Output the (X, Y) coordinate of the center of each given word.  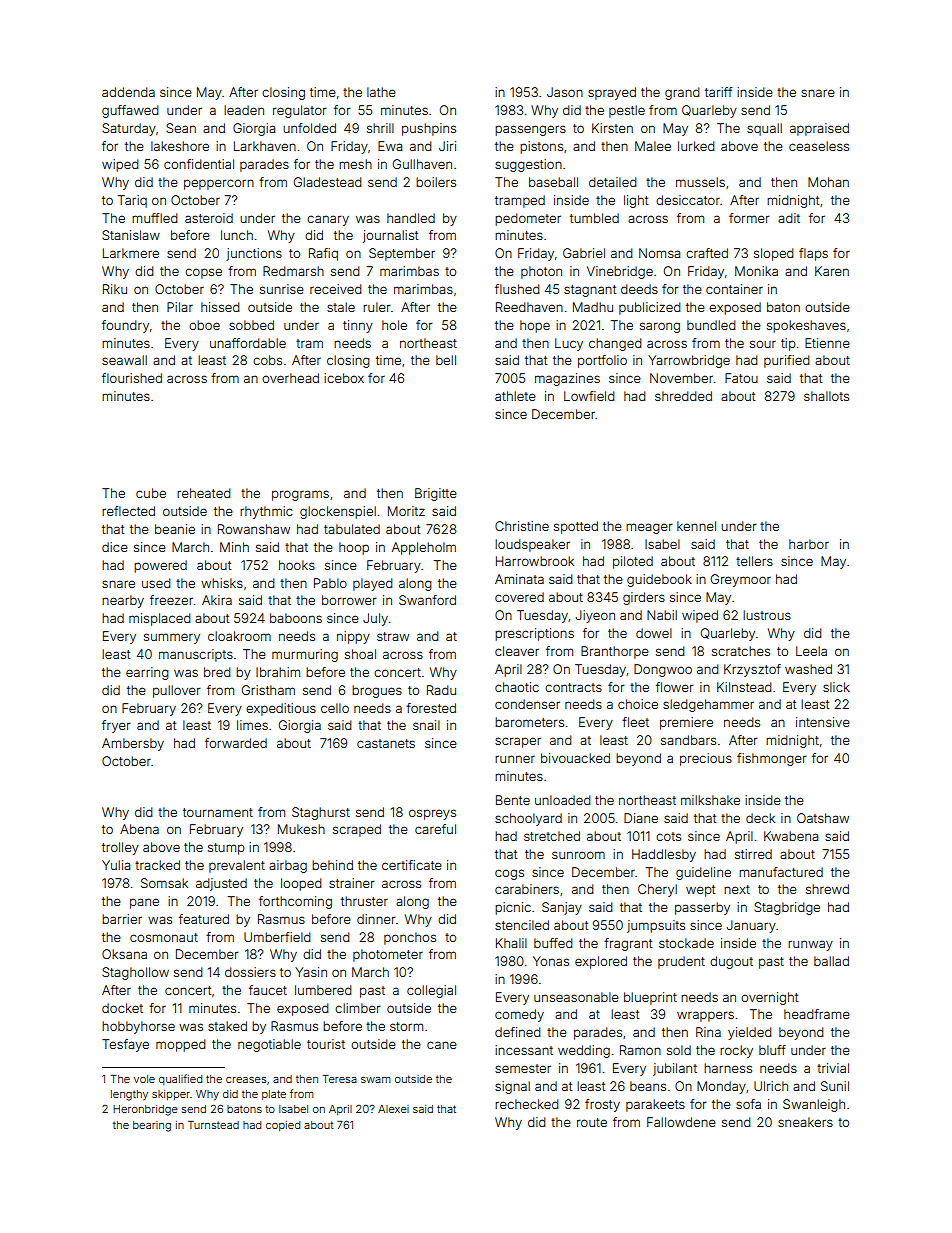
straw (393, 636)
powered (160, 566)
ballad (831, 961)
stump (226, 849)
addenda (128, 92)
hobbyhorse (138, 1027)
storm (406, 1026)
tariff (718, 92)
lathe (381, 92)
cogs (509, 874)
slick (836, 687)
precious (706, 759)
